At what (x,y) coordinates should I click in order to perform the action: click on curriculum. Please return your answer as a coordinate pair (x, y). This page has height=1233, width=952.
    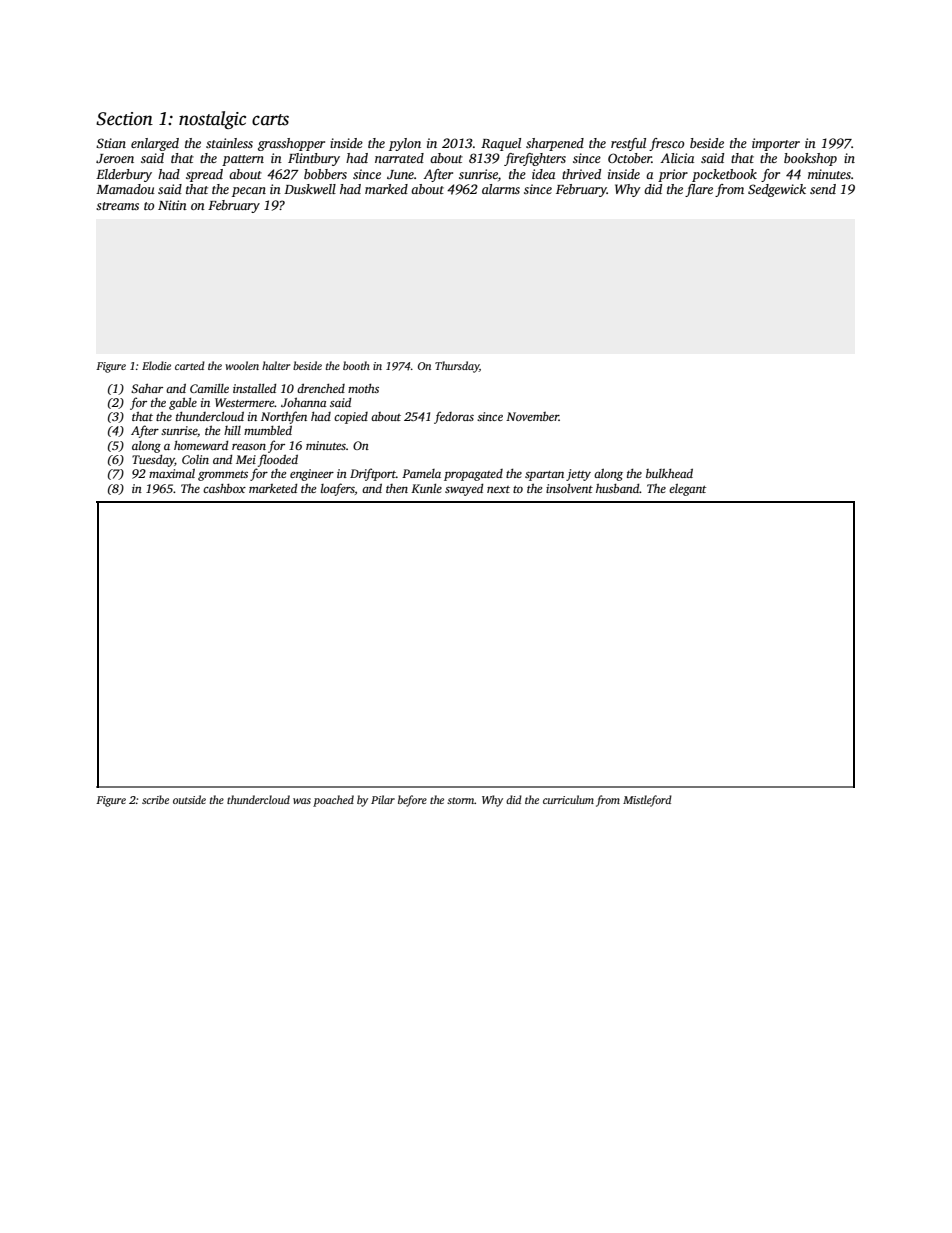
    Looking at the image, I should click on (568, 799).
